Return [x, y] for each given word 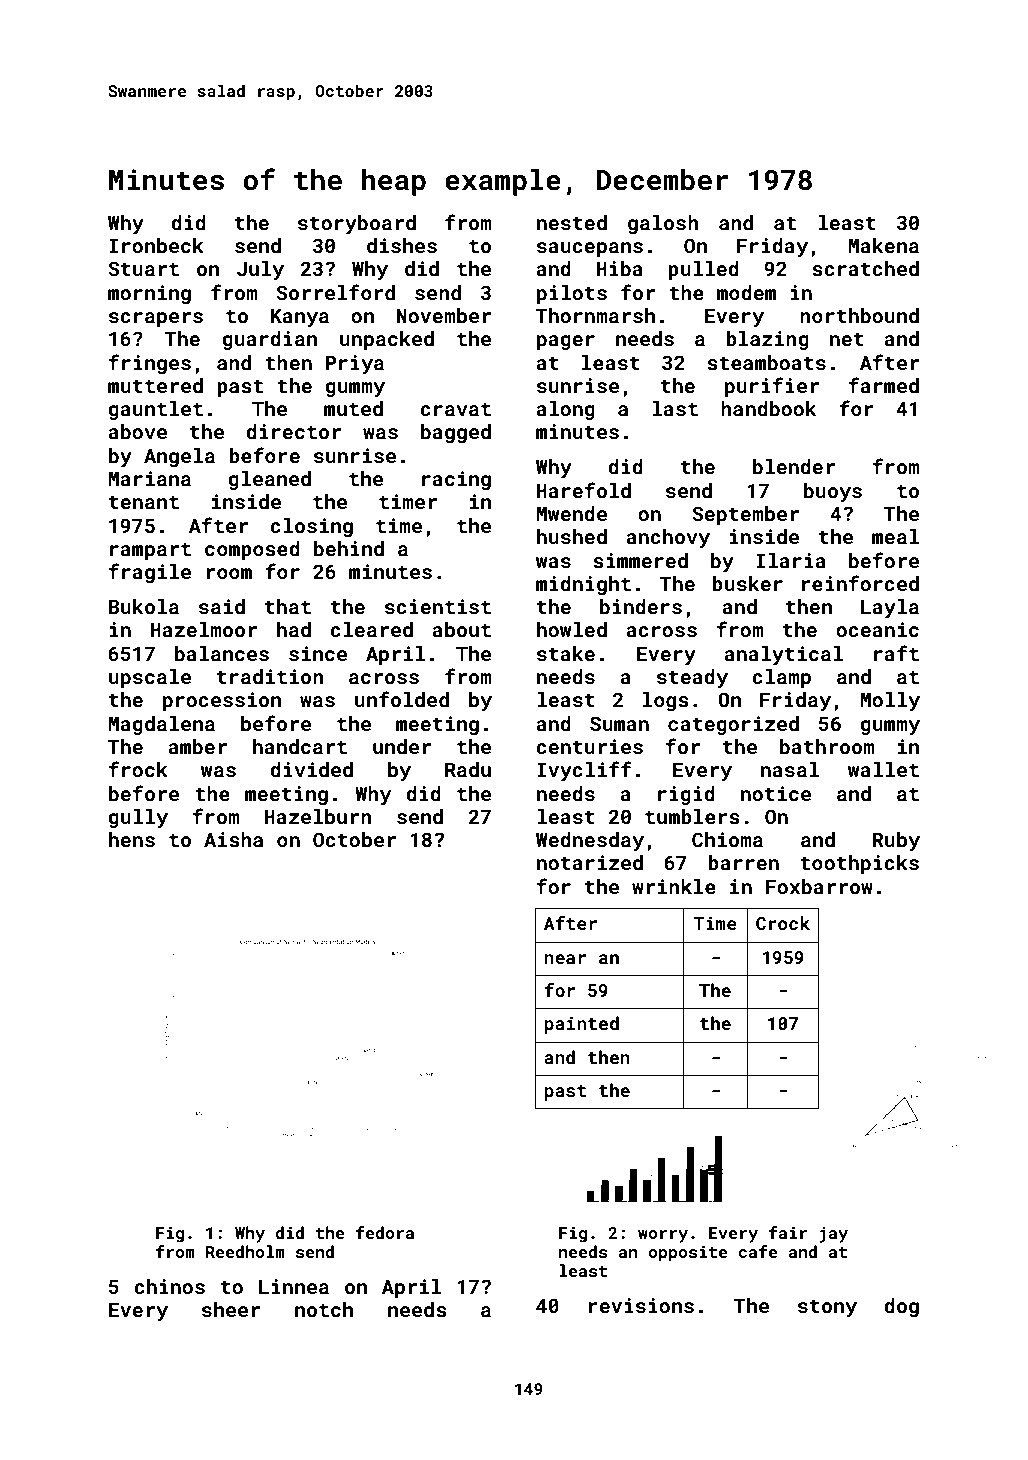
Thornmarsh [595, 315]
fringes [150, 364]
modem [746, 292]
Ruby [896, 842]
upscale [150, 678]
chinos [169, 1286]
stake [566, 653]
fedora [385, 1232]
